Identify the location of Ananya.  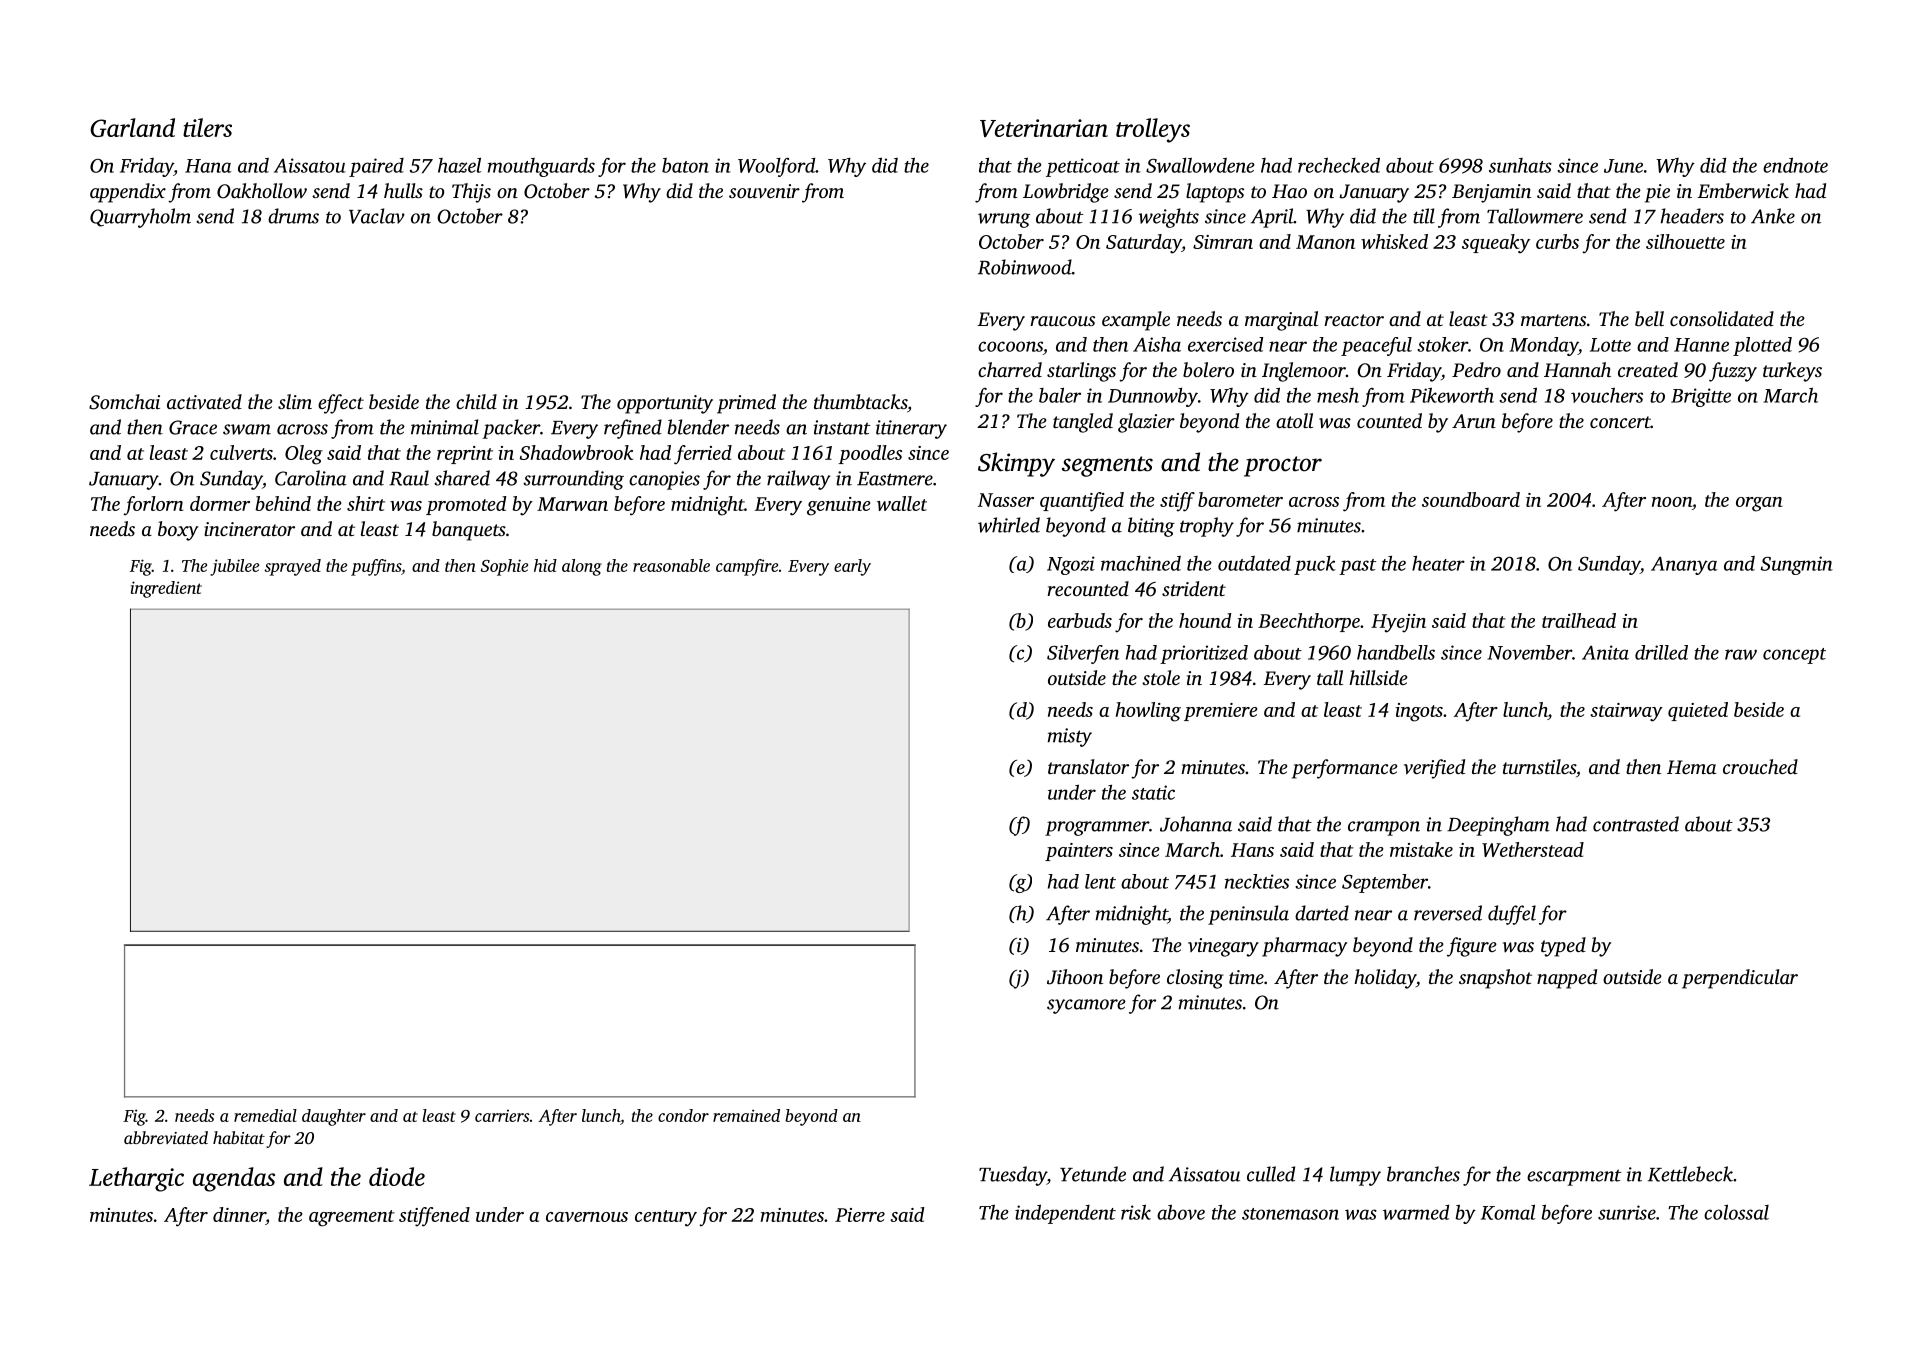
(1684, 565).
